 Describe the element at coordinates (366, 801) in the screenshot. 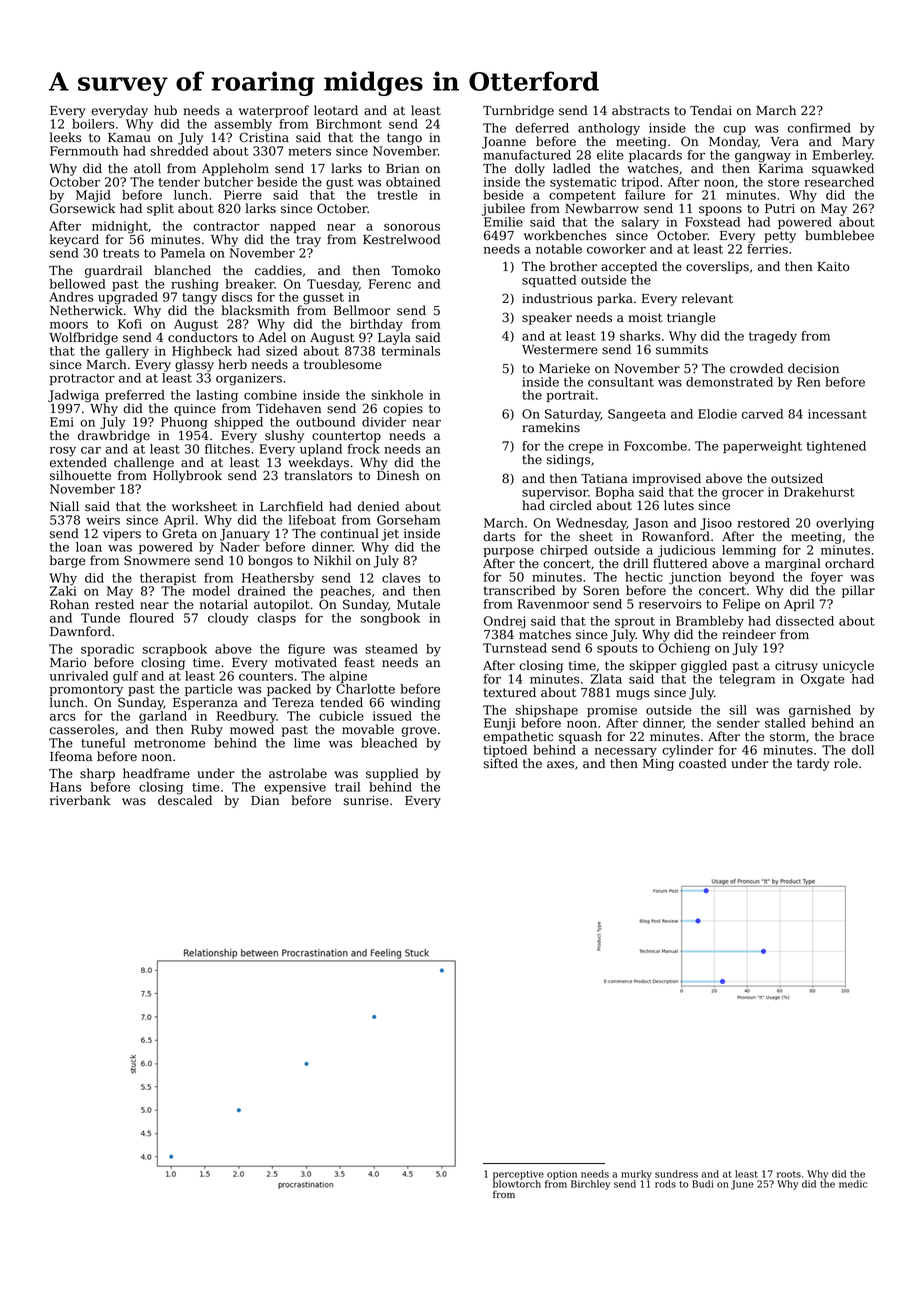

I see `sunrise` at that location.
